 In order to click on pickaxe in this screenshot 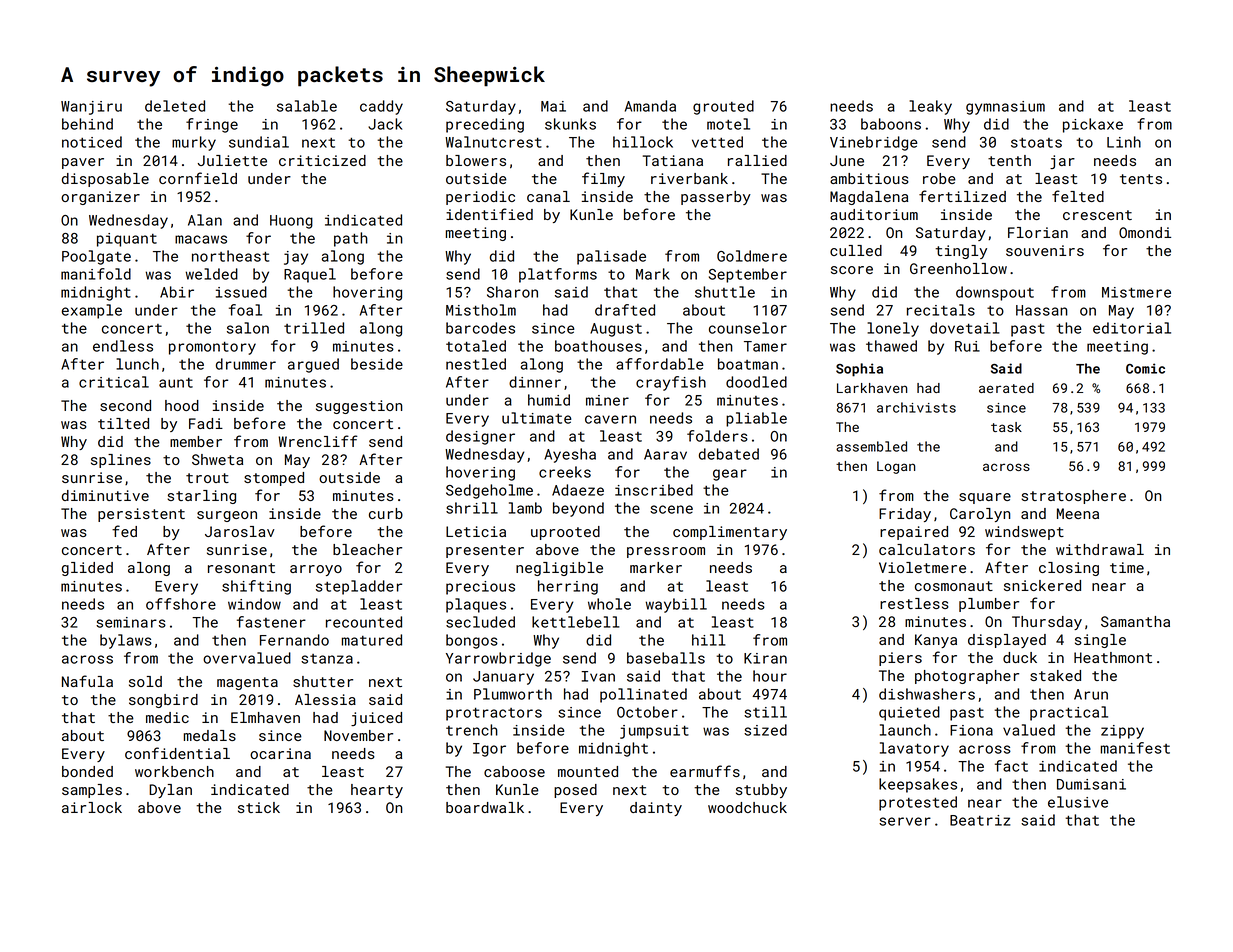, I will do `click(1093, 125)`.
